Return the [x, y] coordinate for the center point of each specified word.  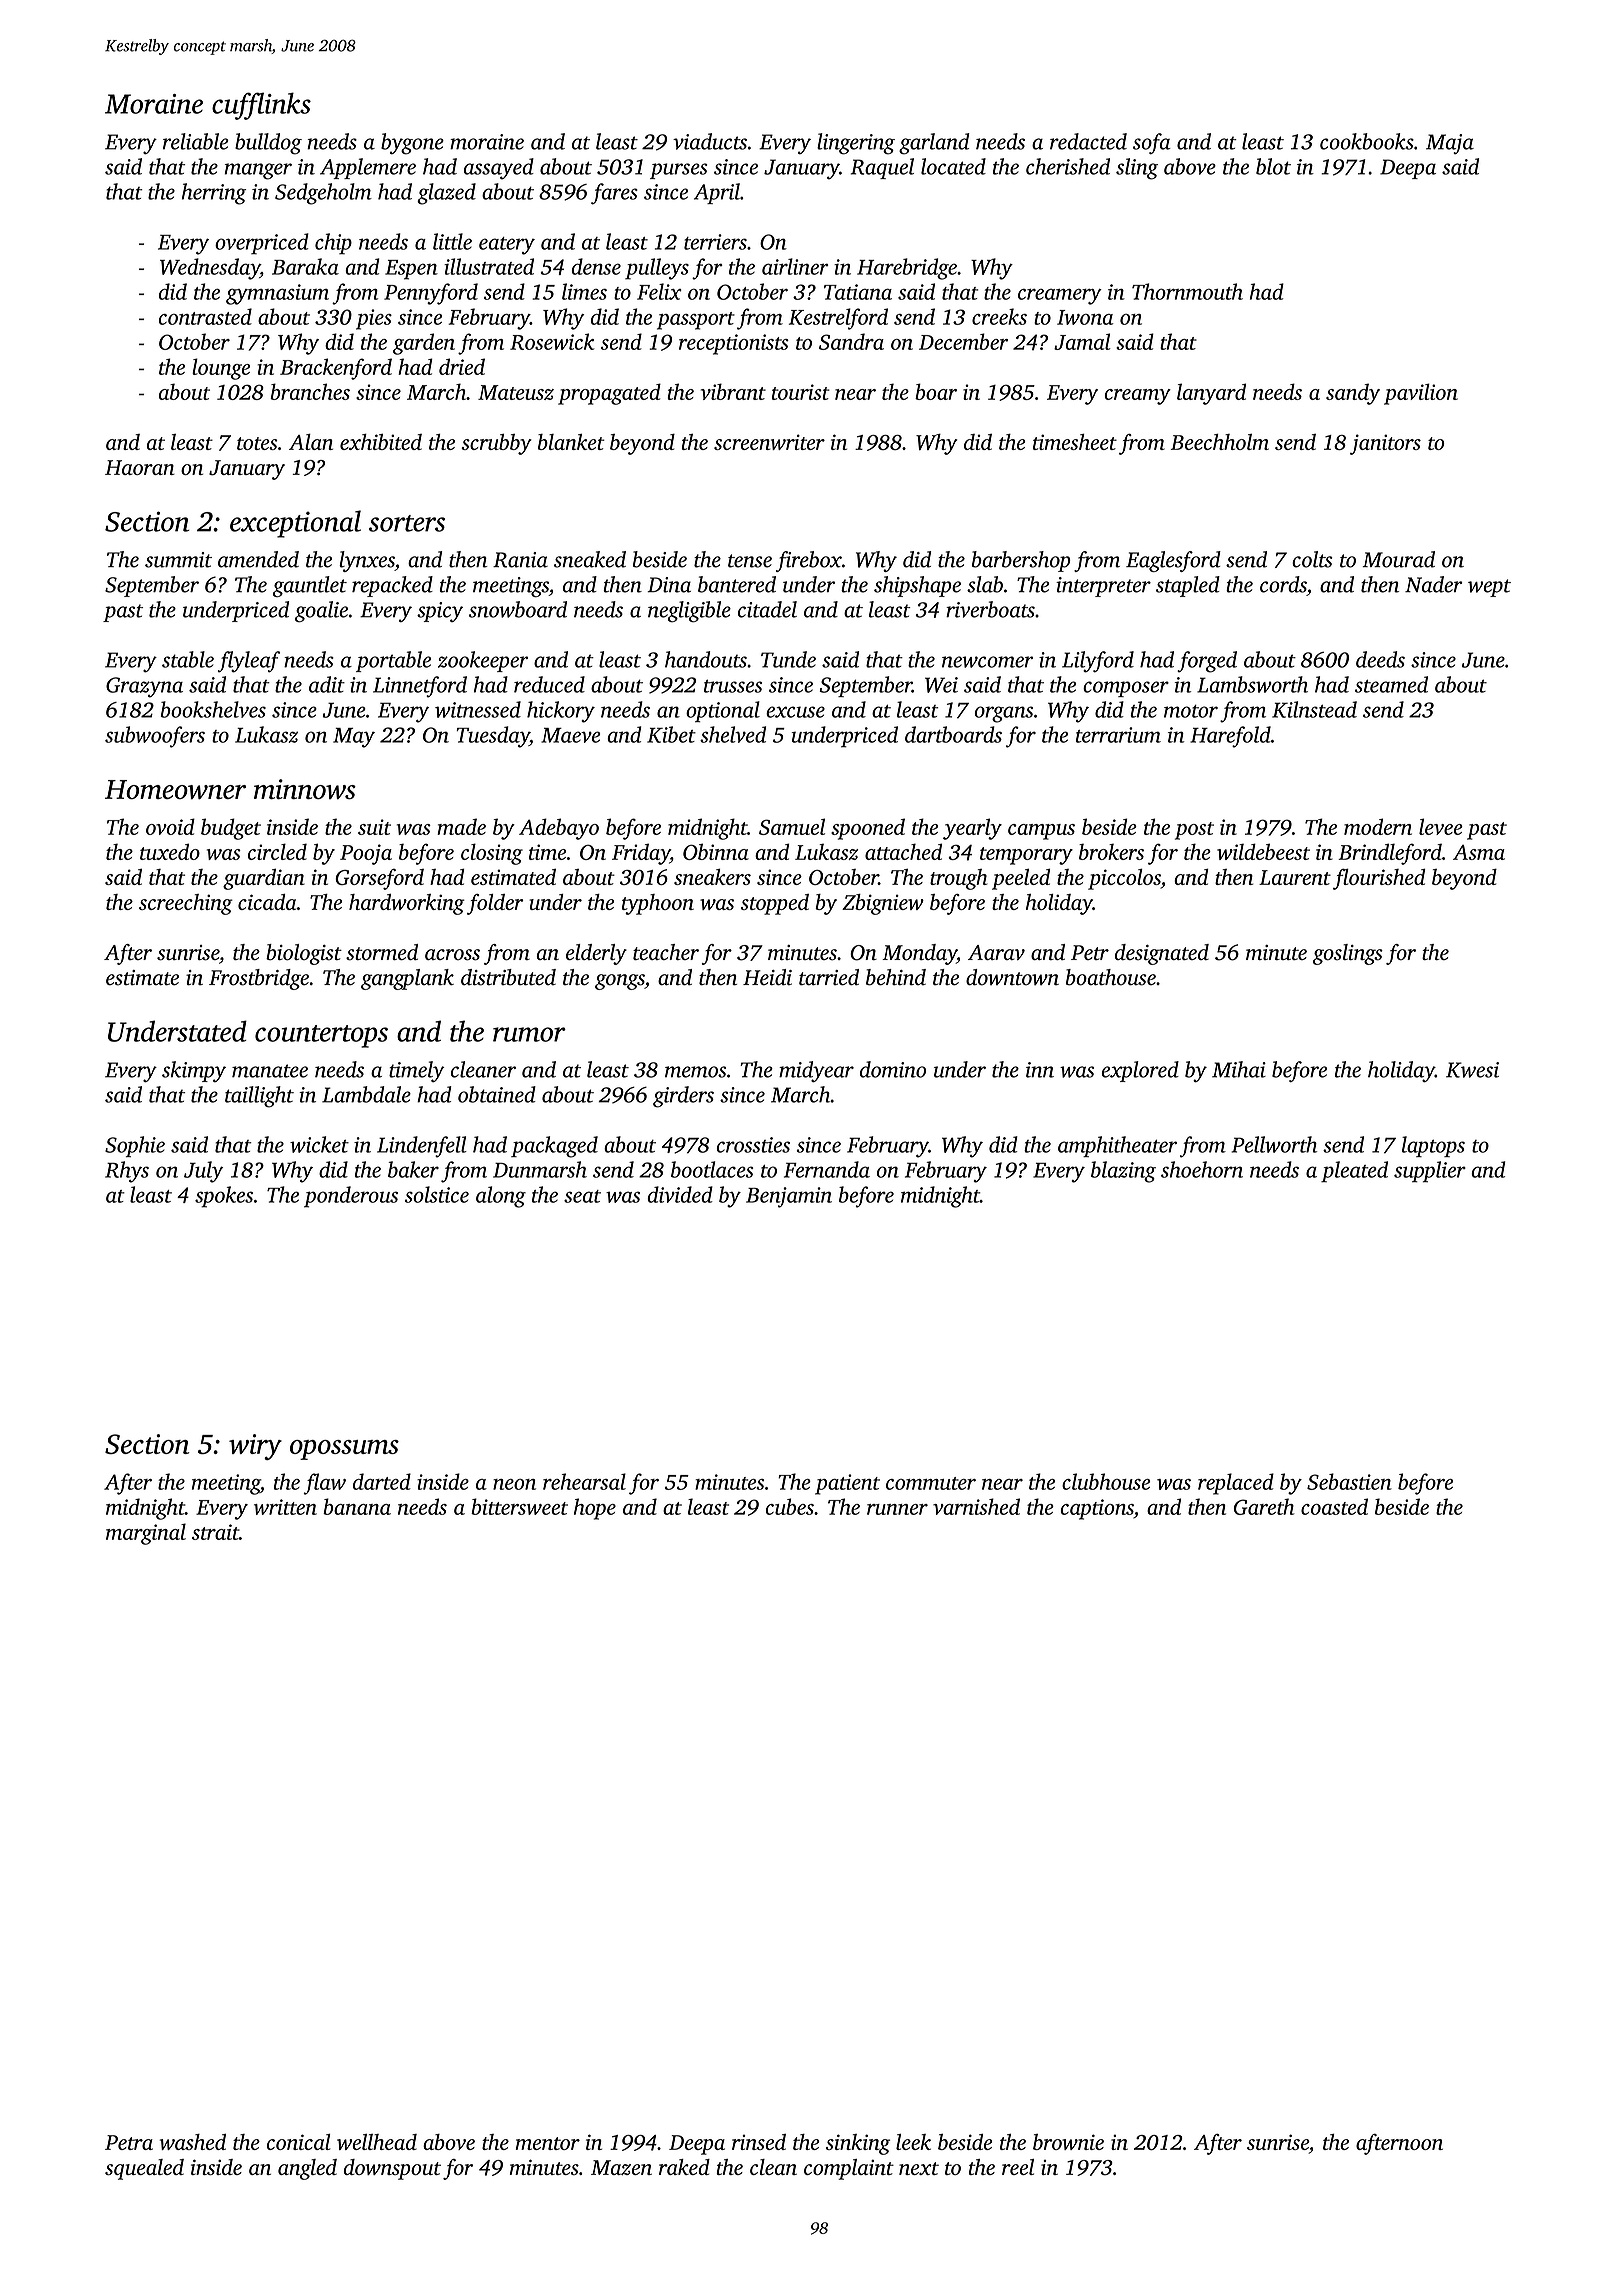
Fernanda [827, 1169]
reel [1018, 2167]
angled [307, 2169]
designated [1162, 954]
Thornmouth [1187, 291]
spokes [224, 1197]
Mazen [621, 2167]
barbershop [1021, 561]
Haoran [140, 467]
